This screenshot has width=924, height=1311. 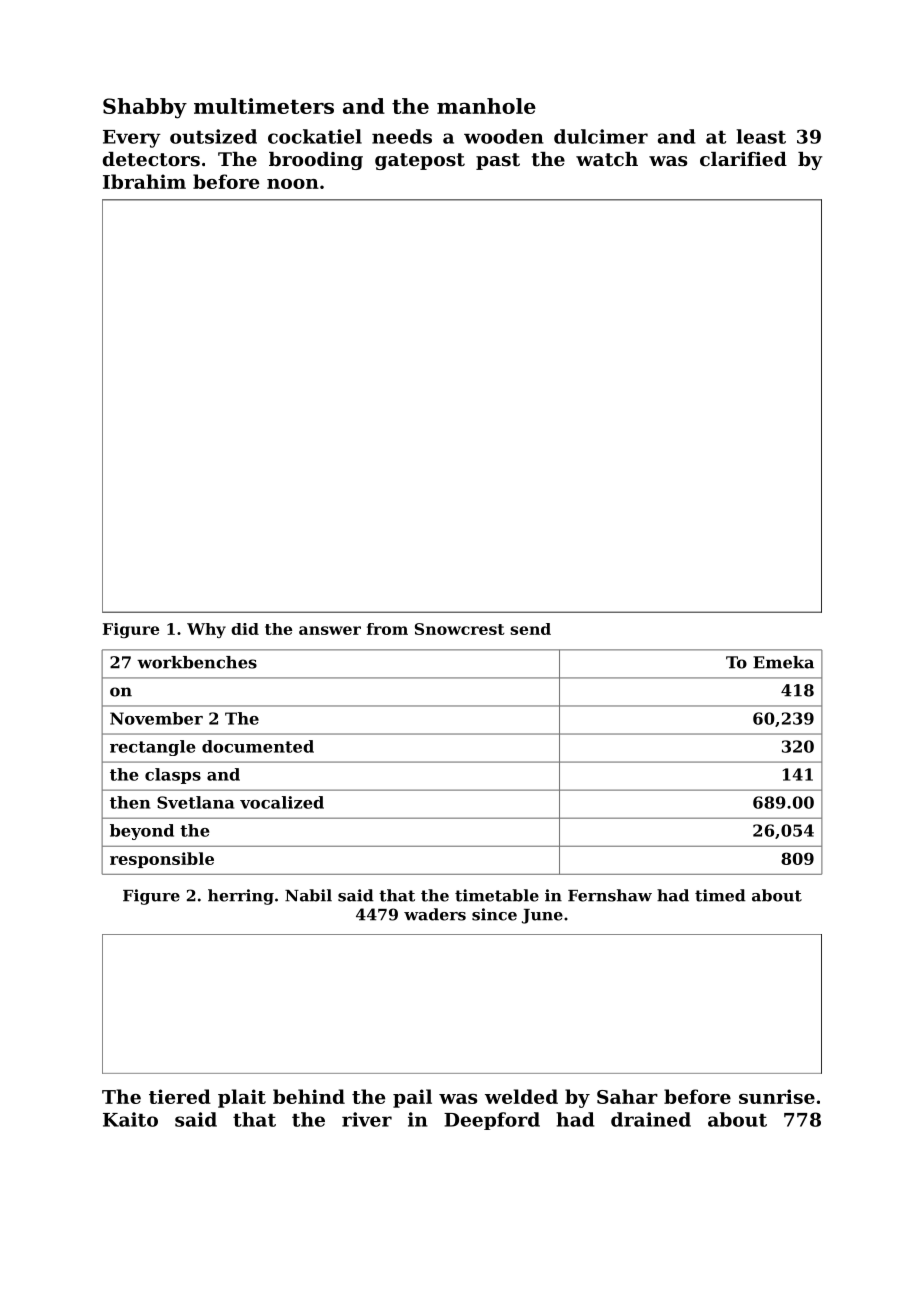 I want to click on dulcimer, so click(x=601, y=136).
